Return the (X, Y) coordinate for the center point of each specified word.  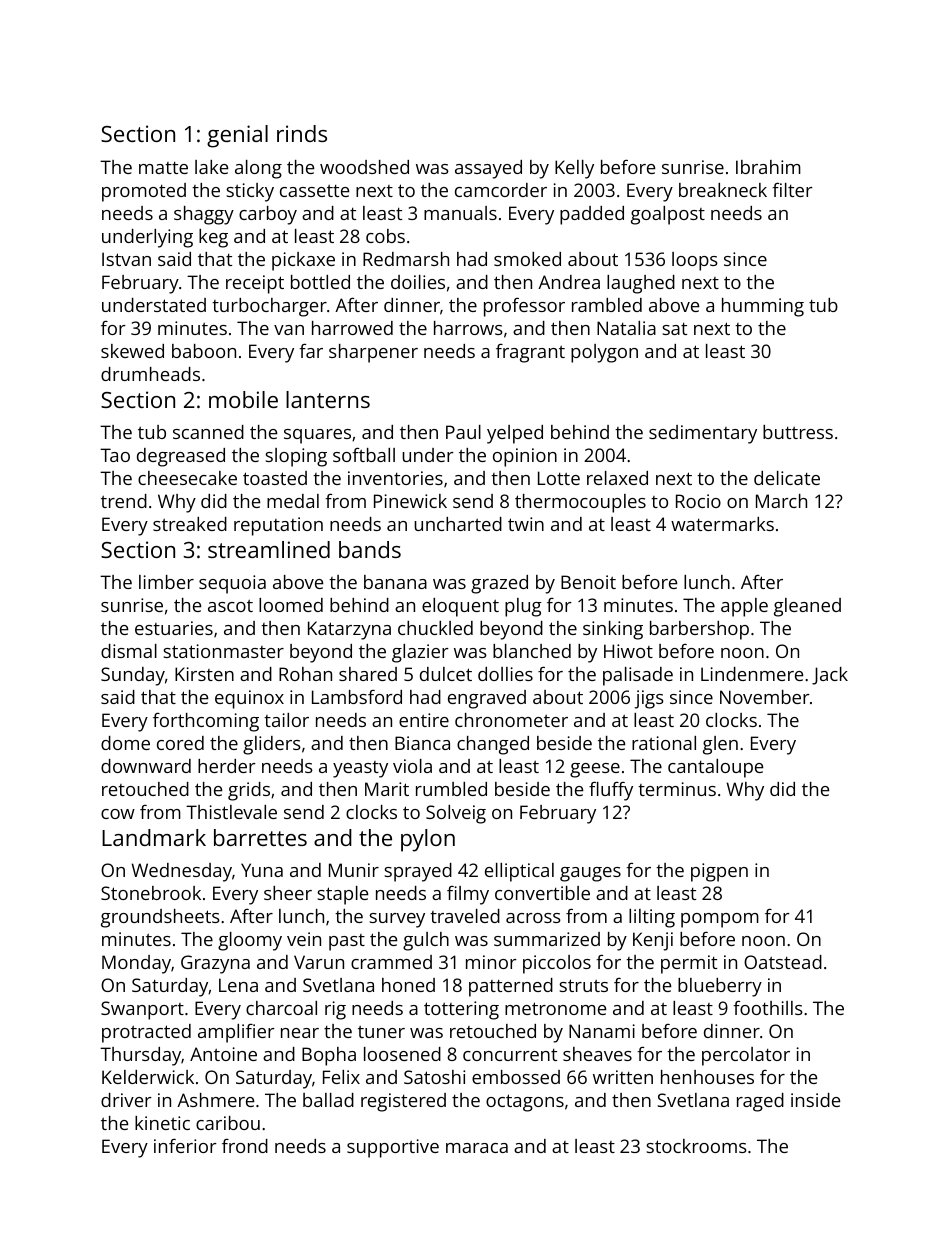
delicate (787, 478)
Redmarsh (406, 259)
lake (211, 167)
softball (364, 454)
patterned (511, 987)
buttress (798, 432)
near (300, 1033)
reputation (278, 526)
